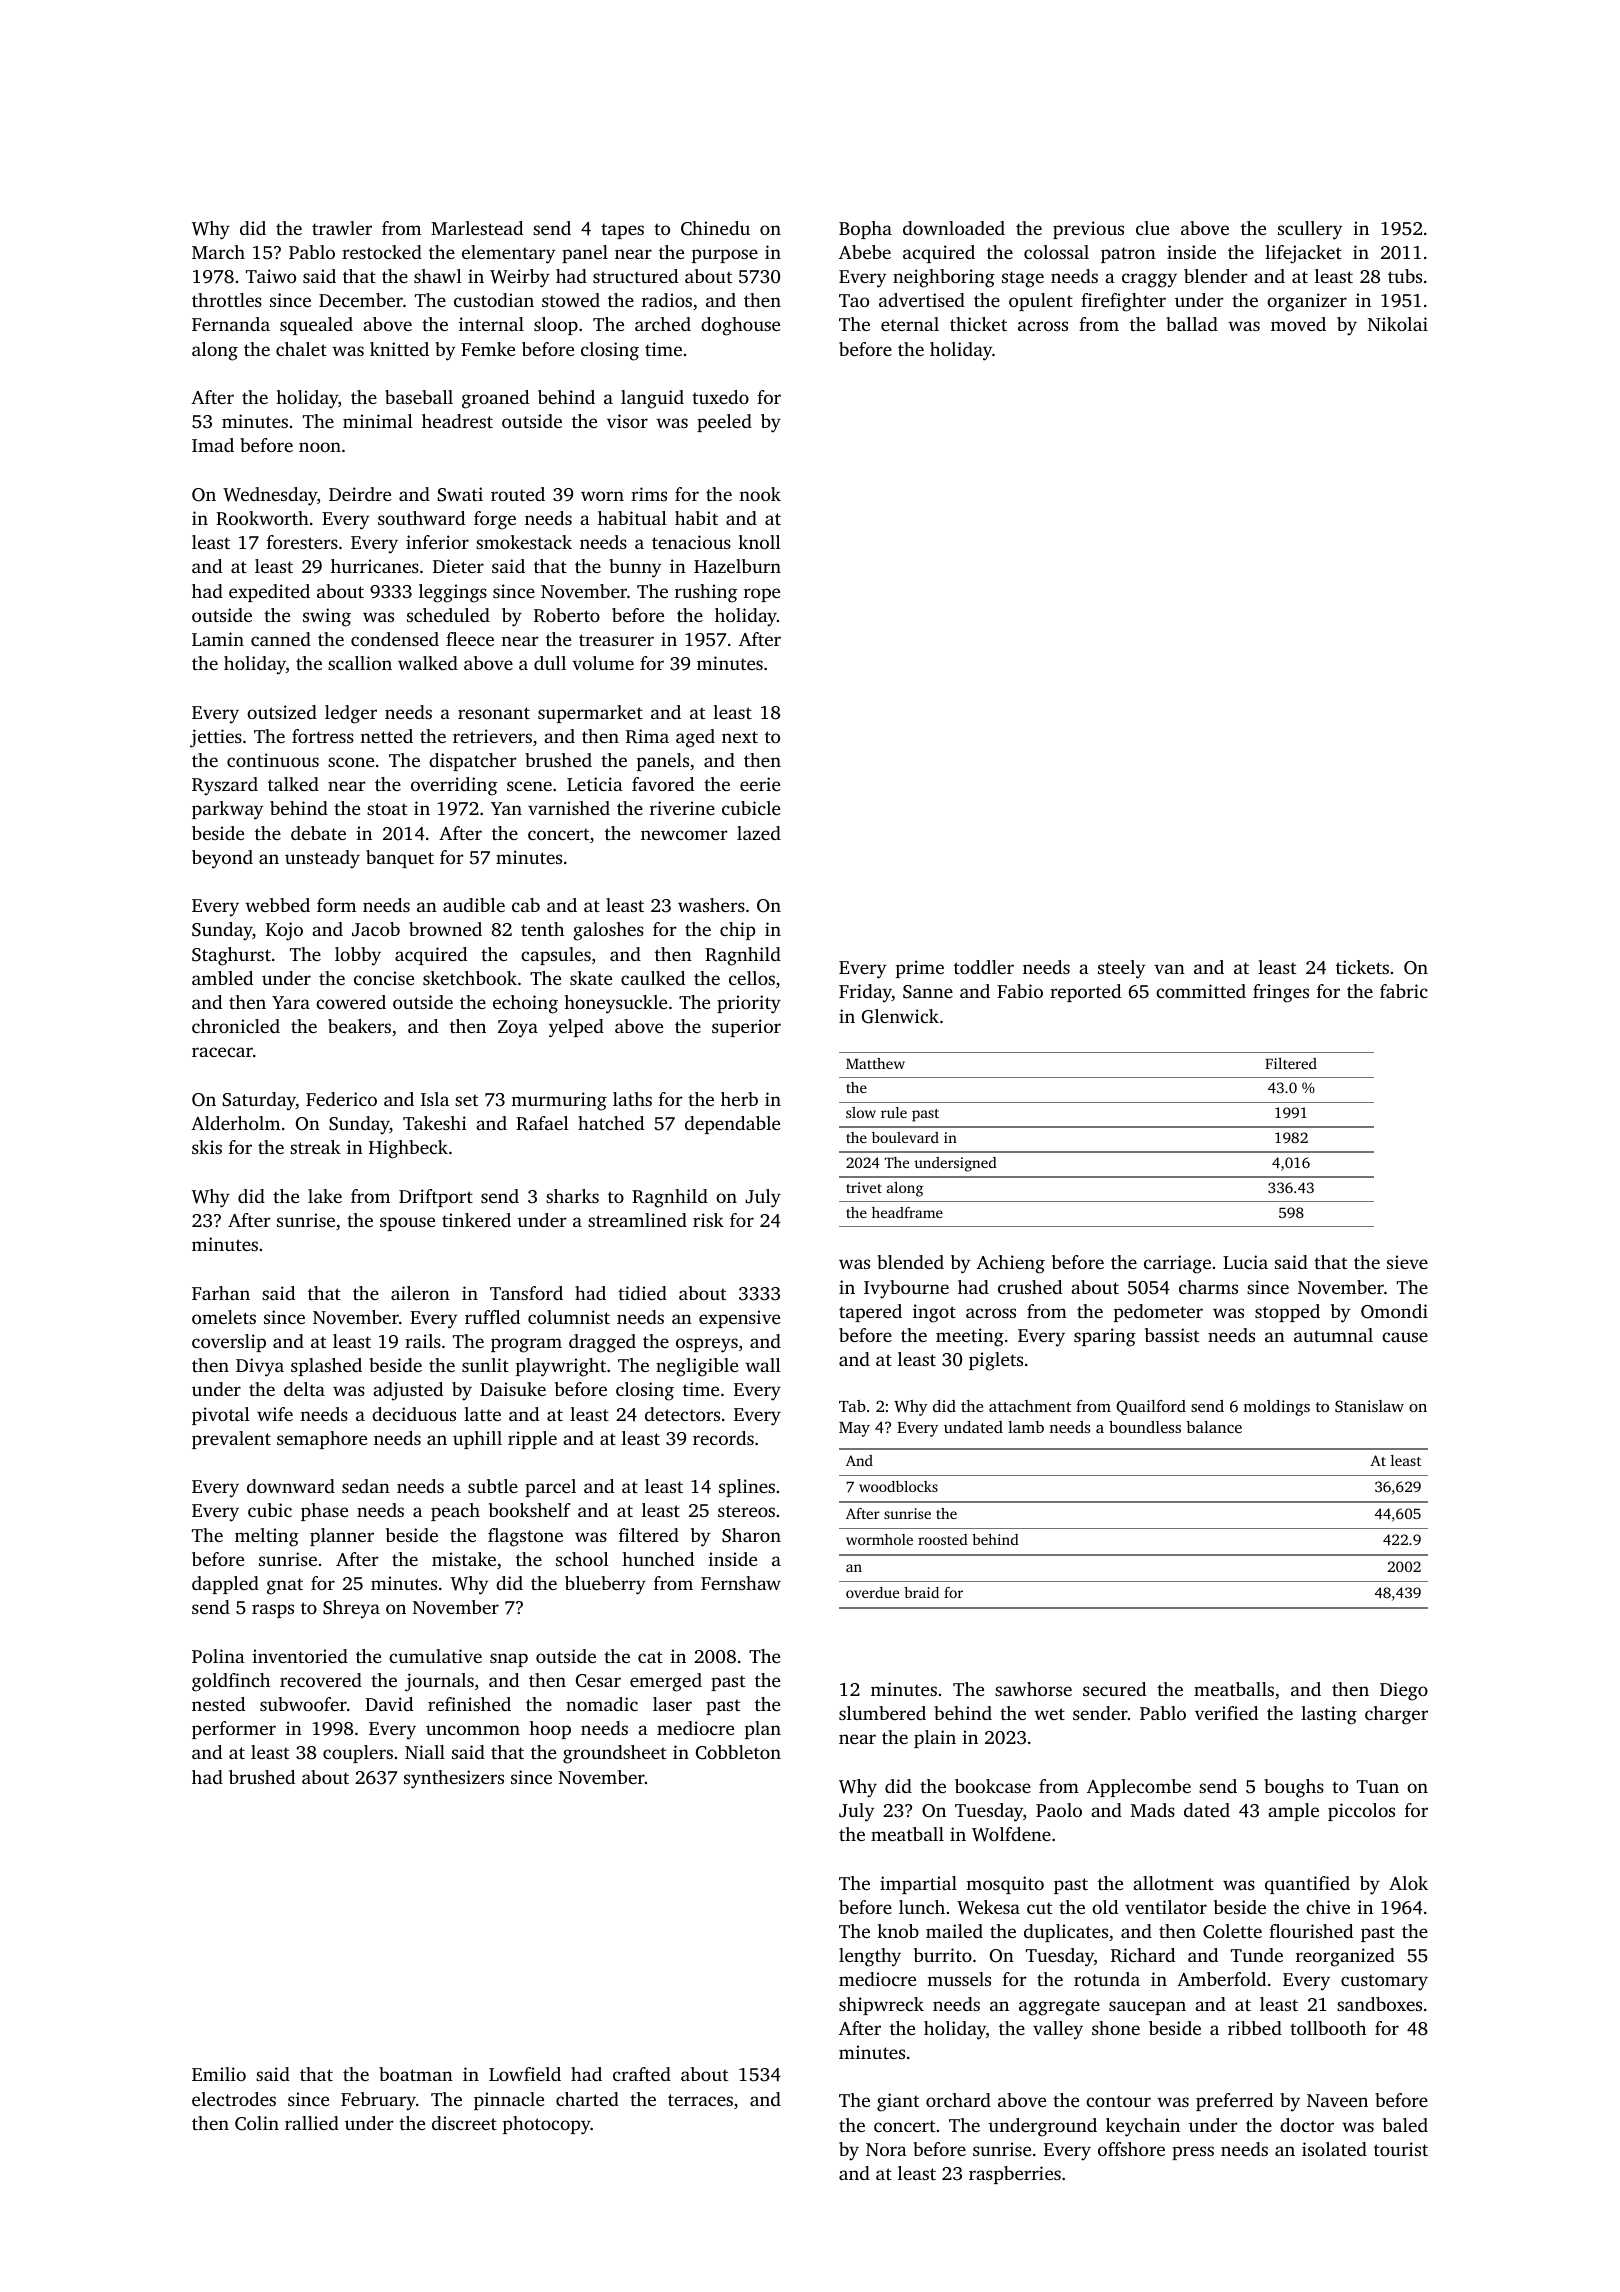  What do you see at coordinates (1121, 969) in the document?
I see `steely` at bounding box center [1121, 969].
